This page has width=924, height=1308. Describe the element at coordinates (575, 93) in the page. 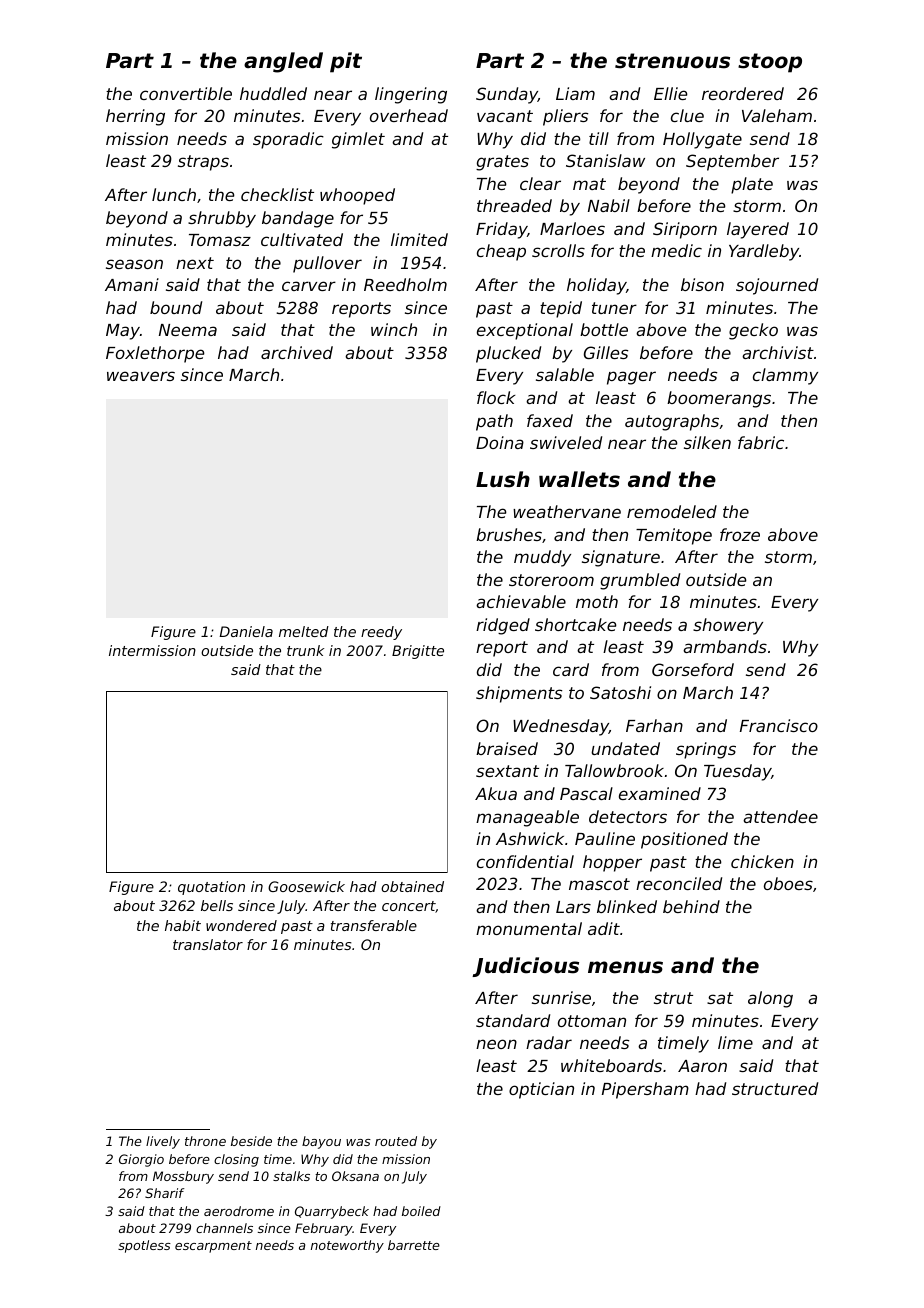

I see `Liam` at that location.
